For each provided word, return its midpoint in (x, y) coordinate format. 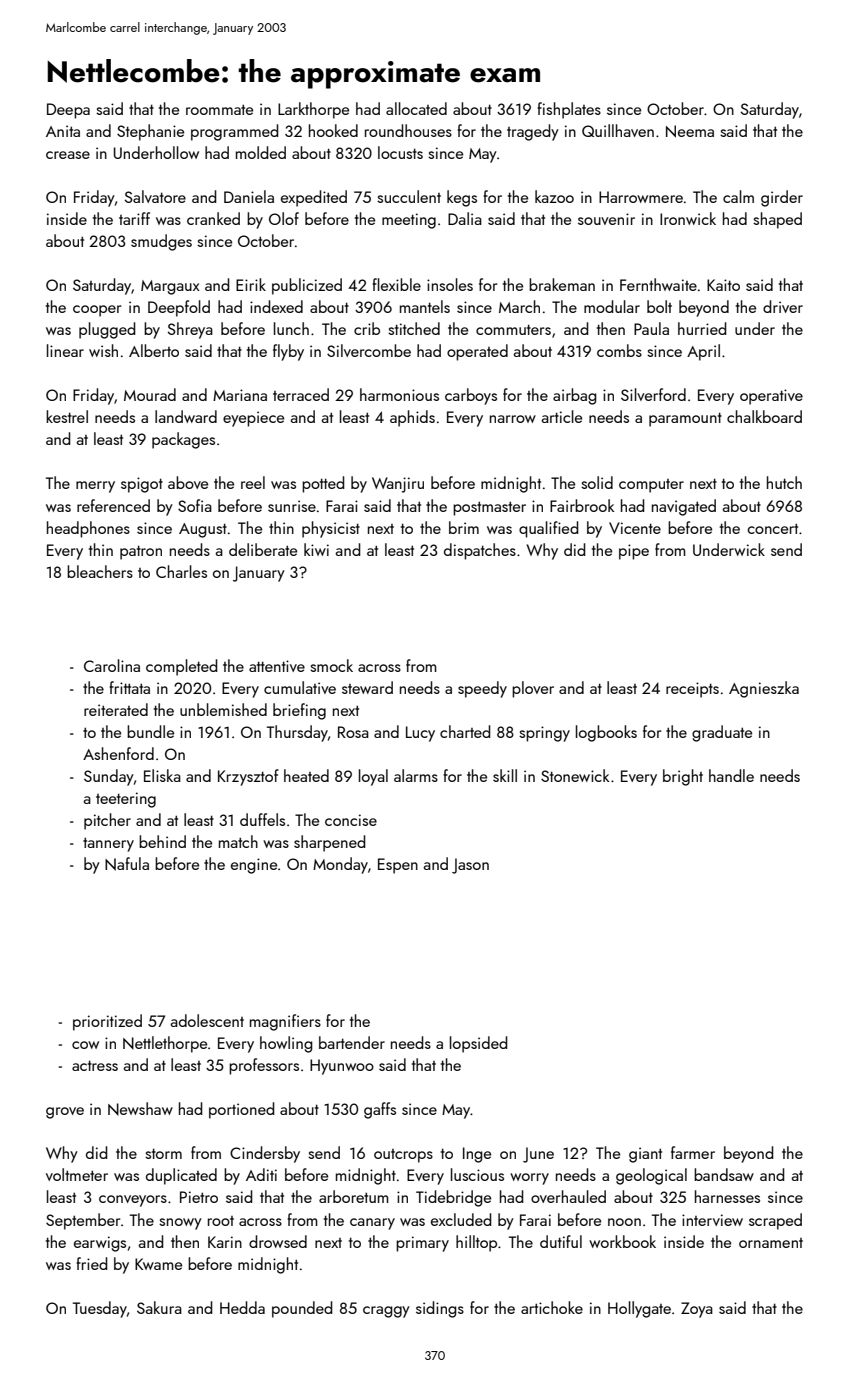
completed (182, 667)
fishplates (569, 110)
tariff (134, 218)
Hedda (242, 1307)
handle (731, 775)
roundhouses (408, 130)
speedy (482, 689)
